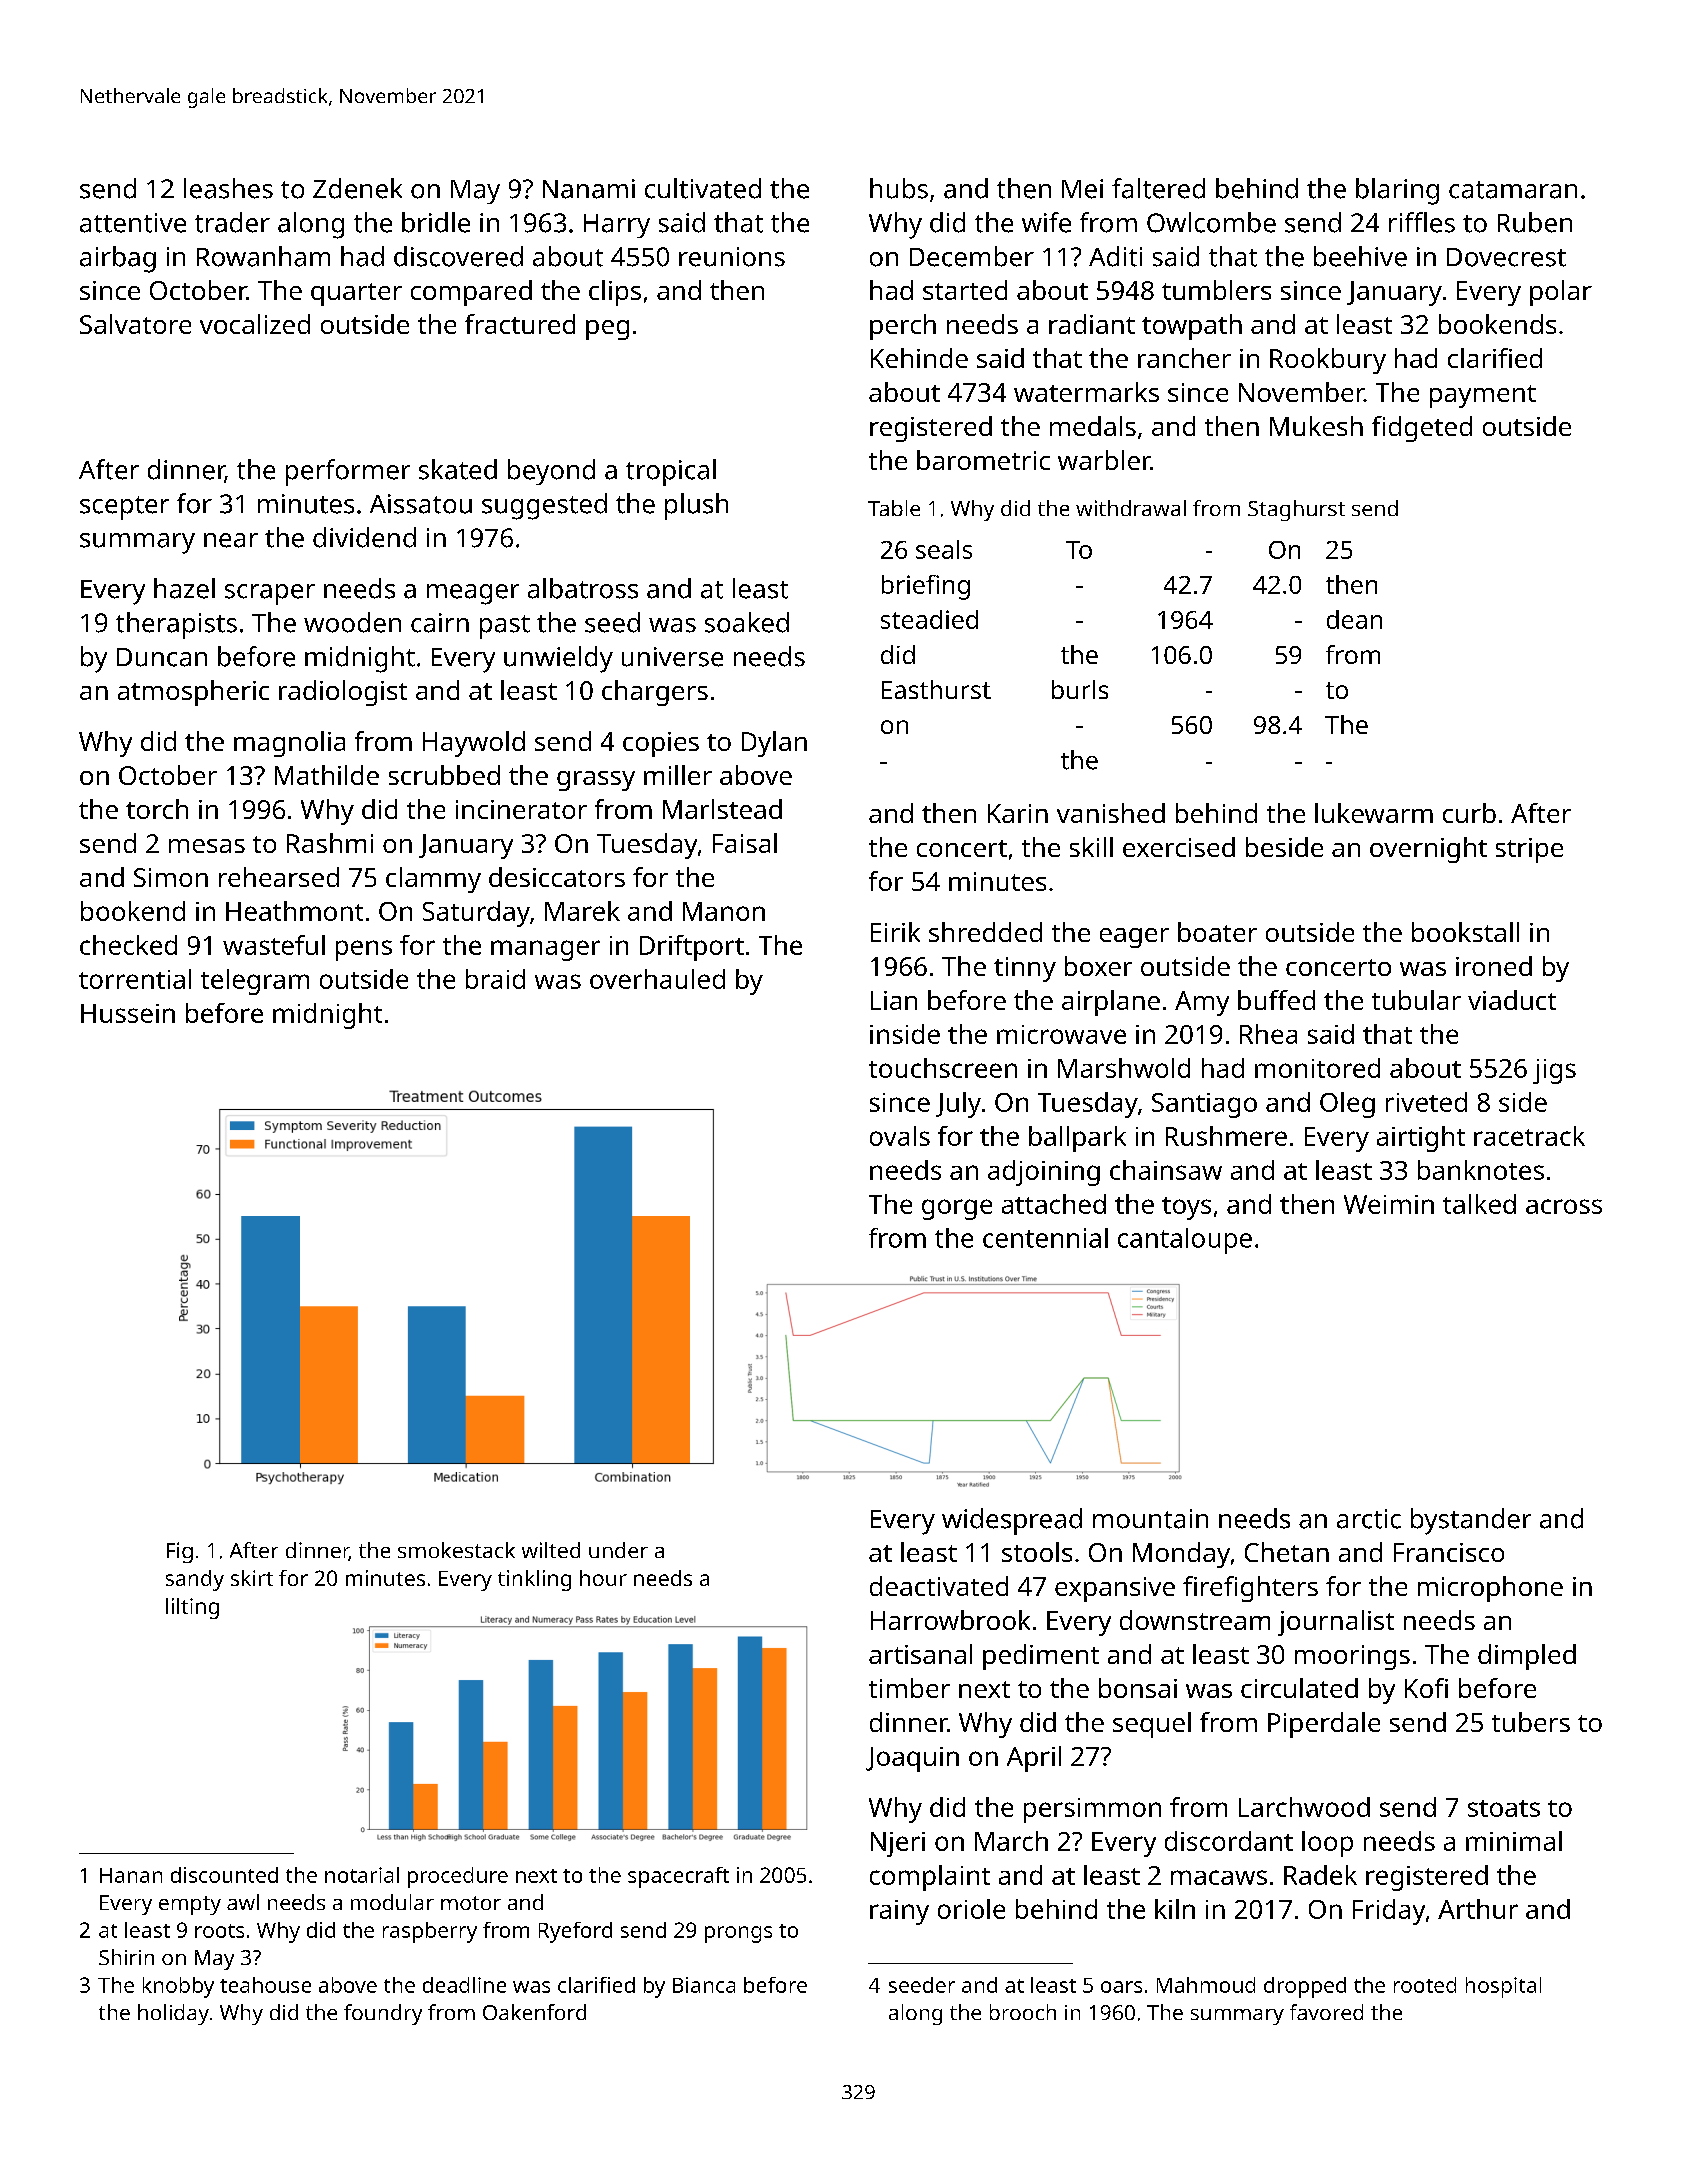 The height and width of the screenshot is (2178, 1683). What do you see at coordinates (1354, 619) in the screenshot?
I see `dean` at bounding box center [1354, 619].
